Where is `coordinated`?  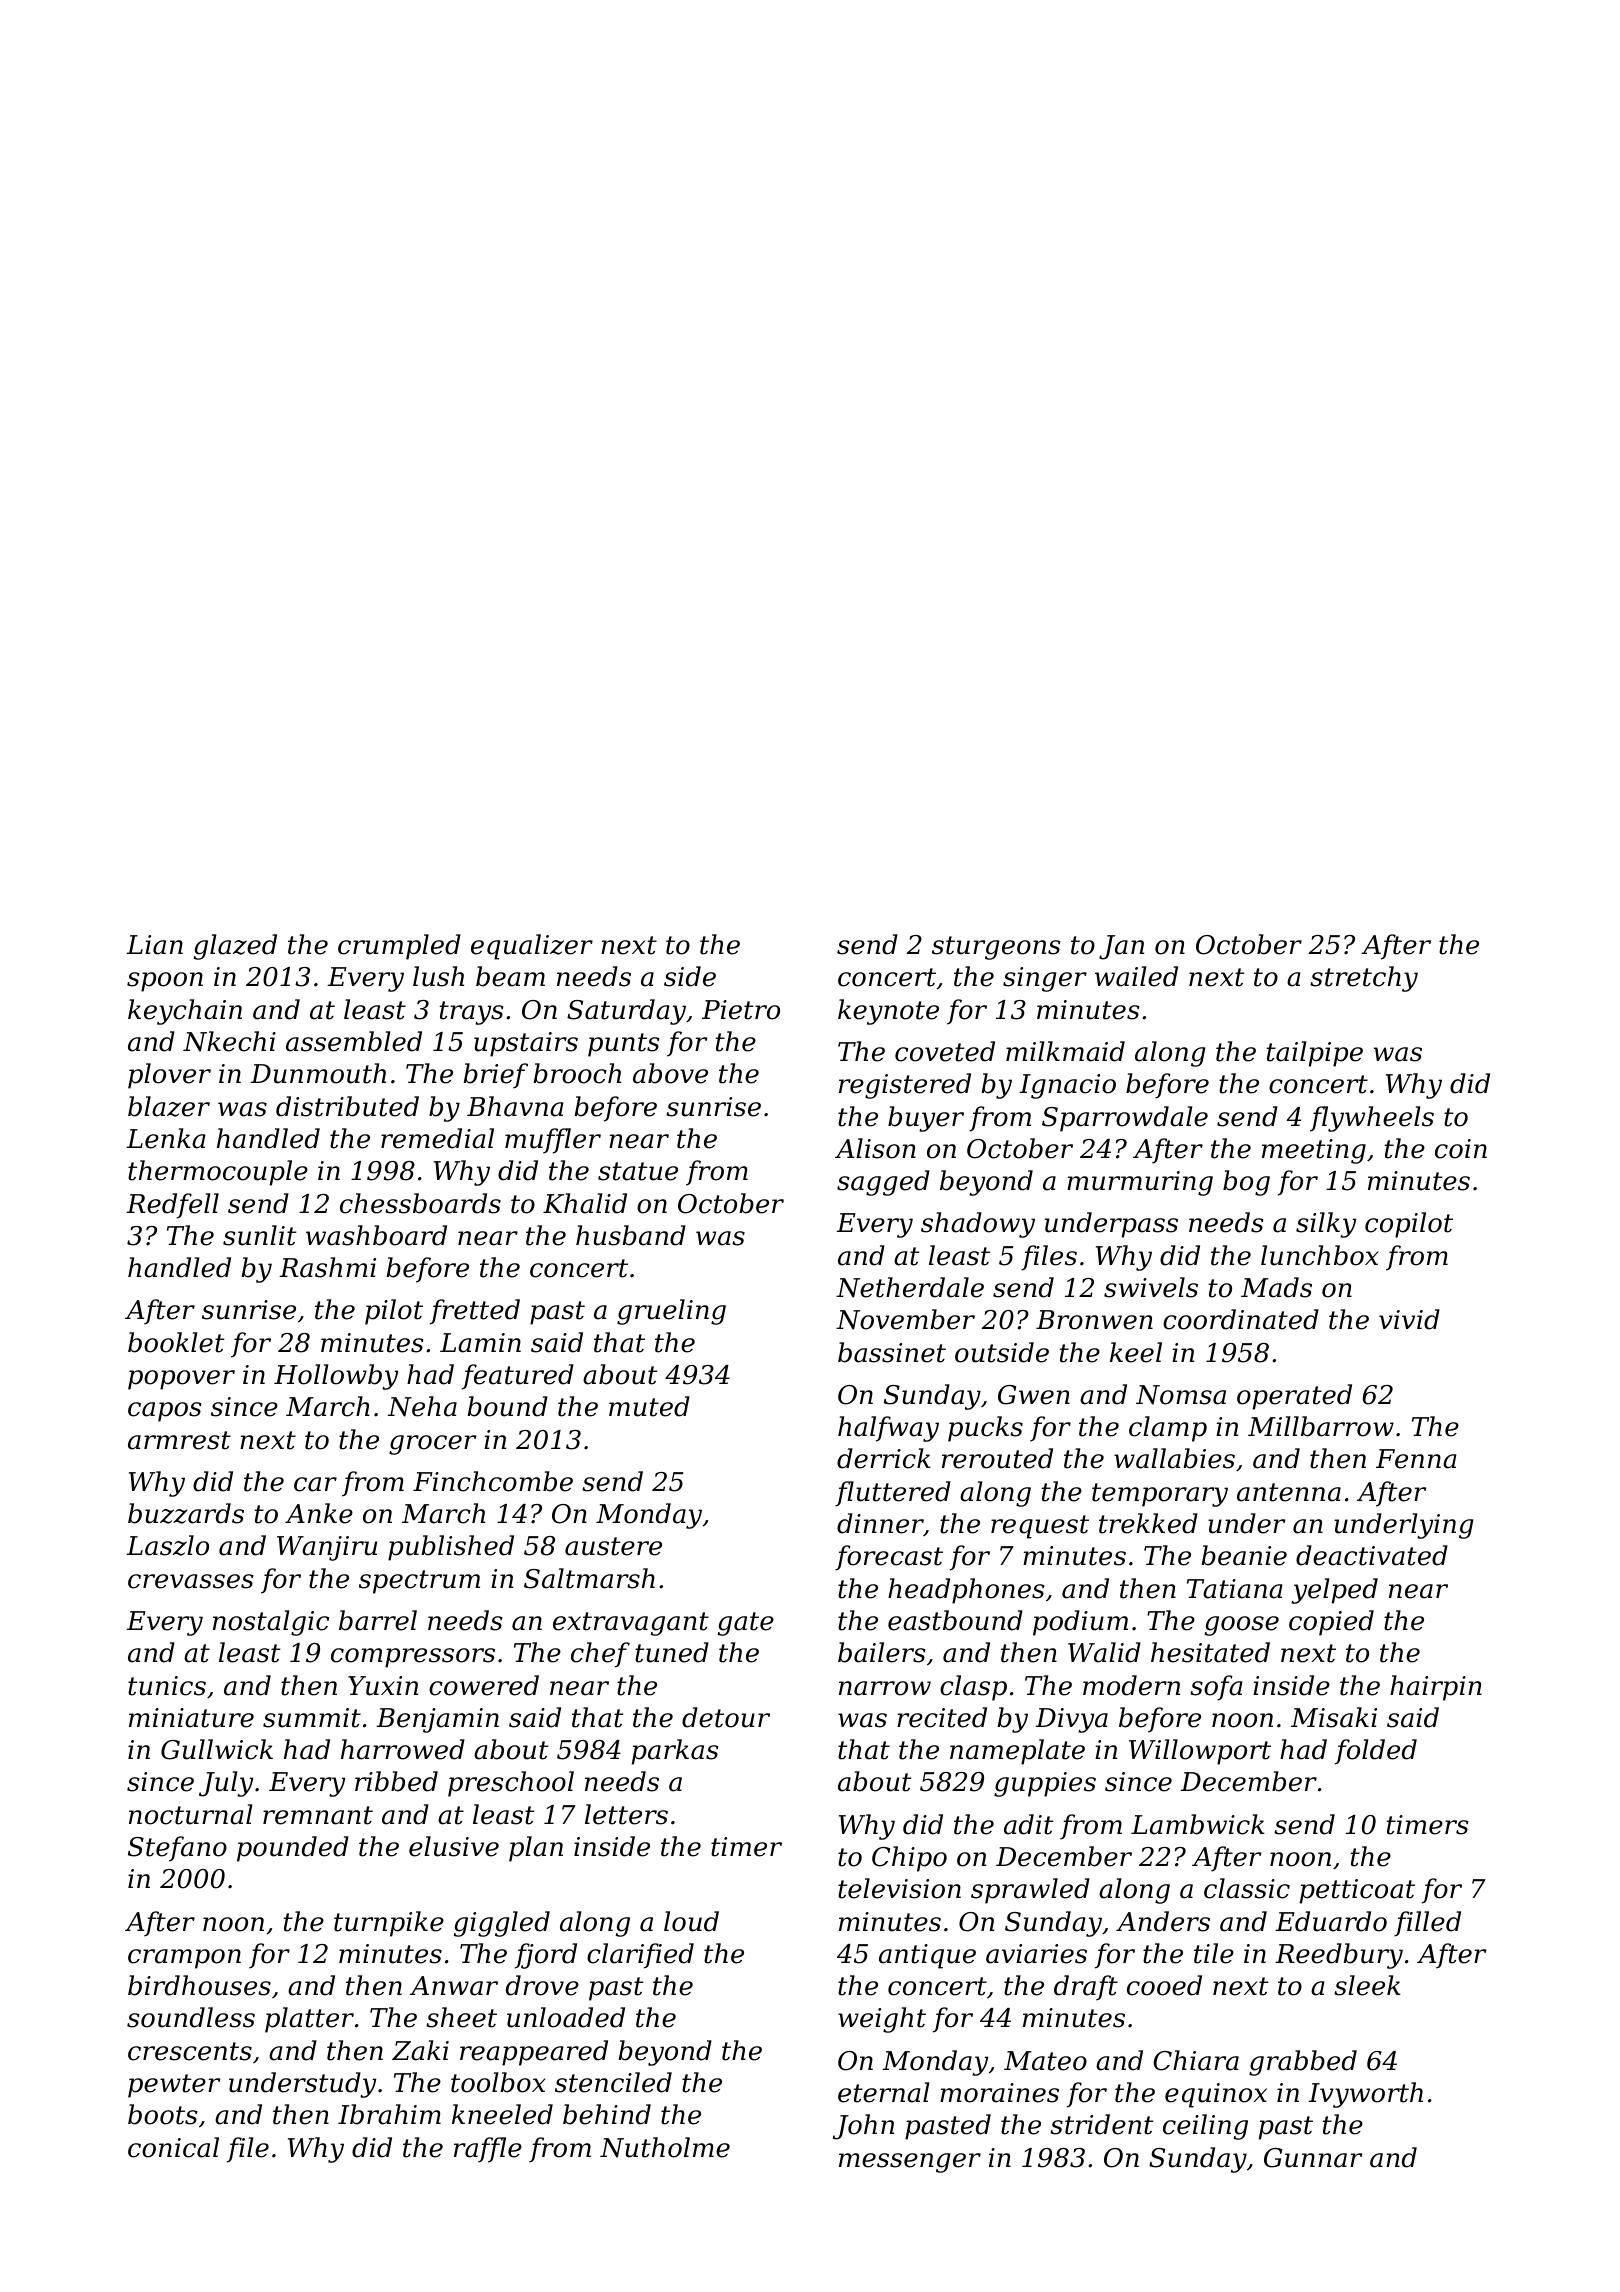 coordinated is located at coordinates (1241, 1319).
